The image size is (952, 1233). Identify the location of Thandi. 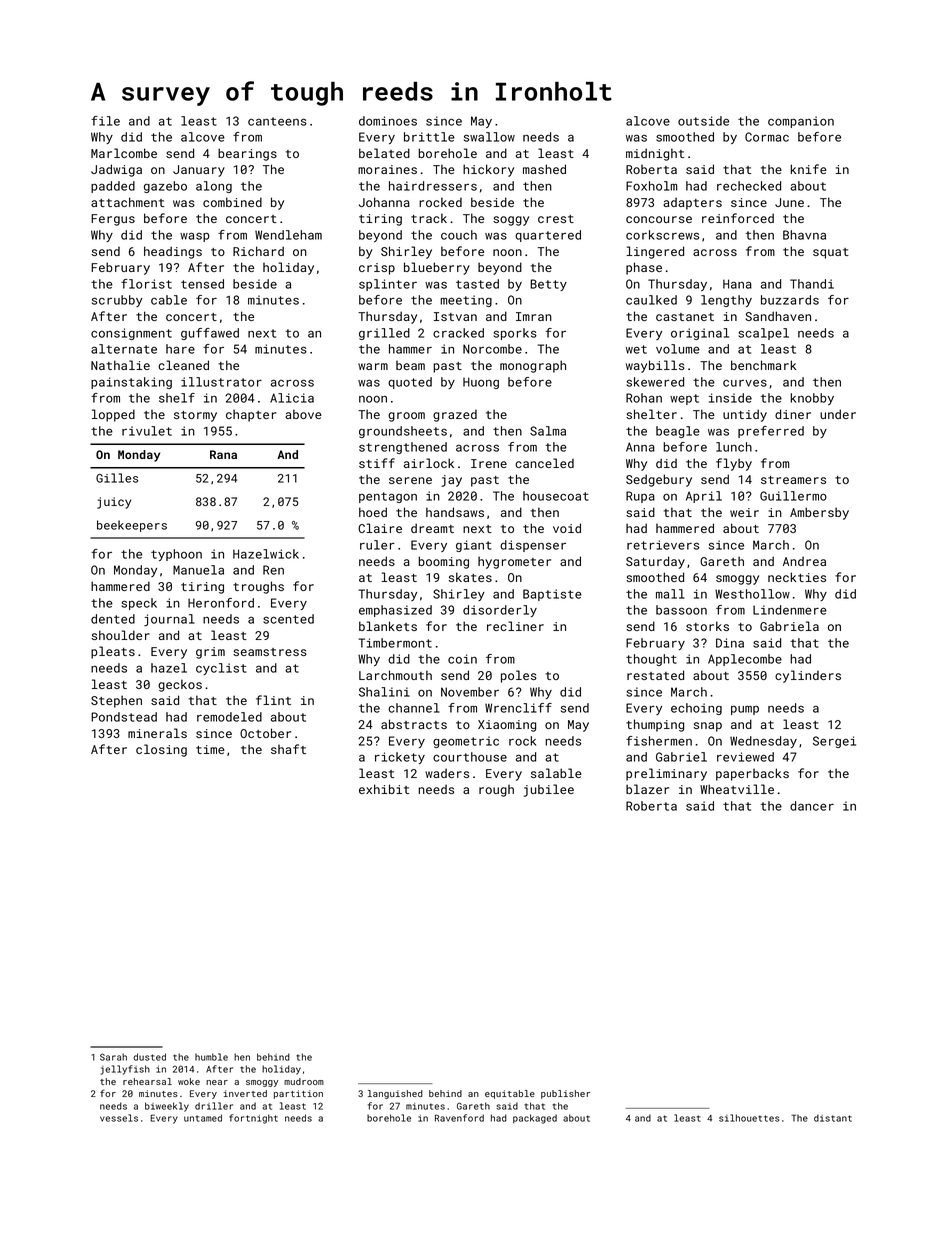
(812, 284).
